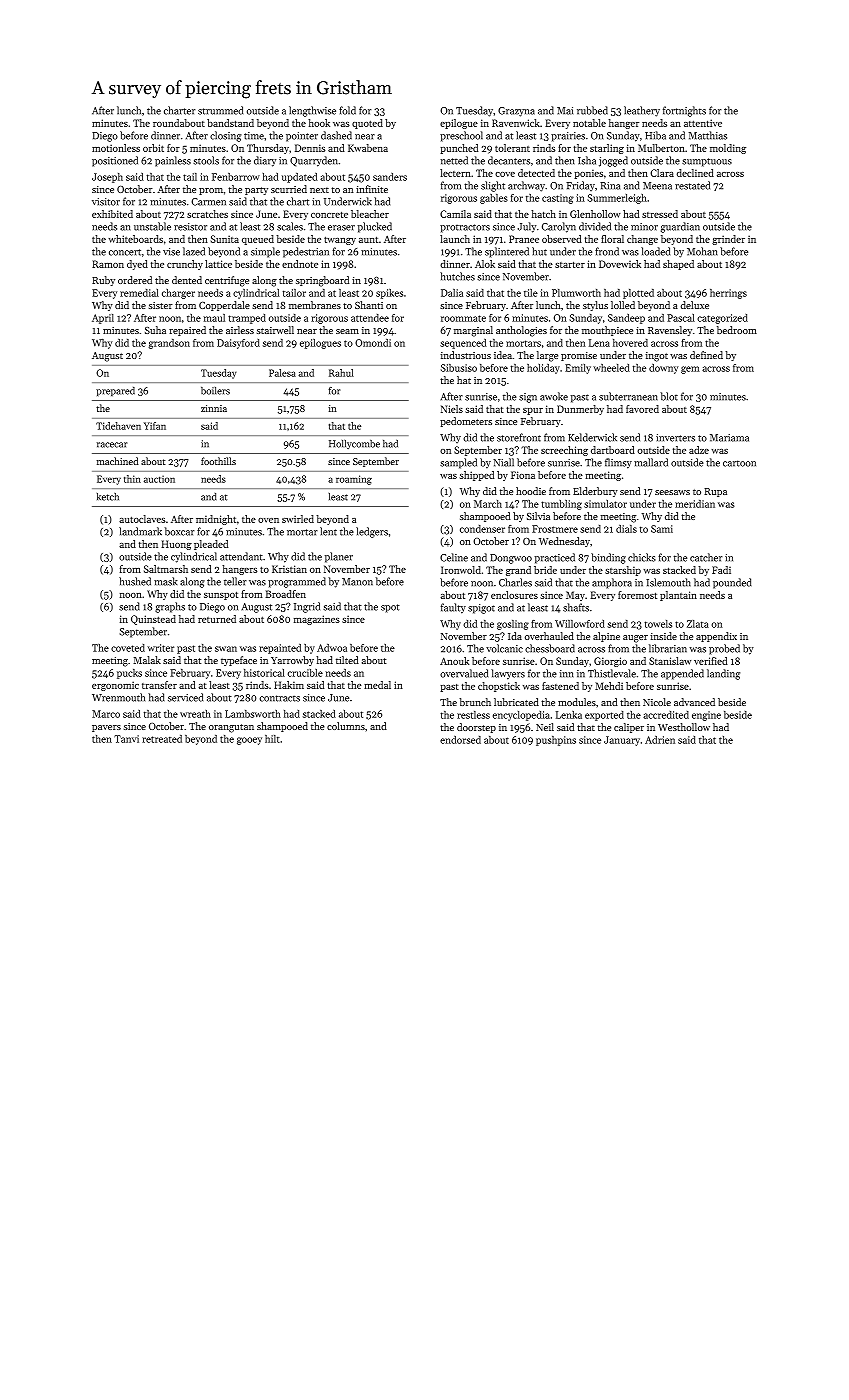 This image has width=849, height=1400. I want to click on positioned, so click(115, 161).
